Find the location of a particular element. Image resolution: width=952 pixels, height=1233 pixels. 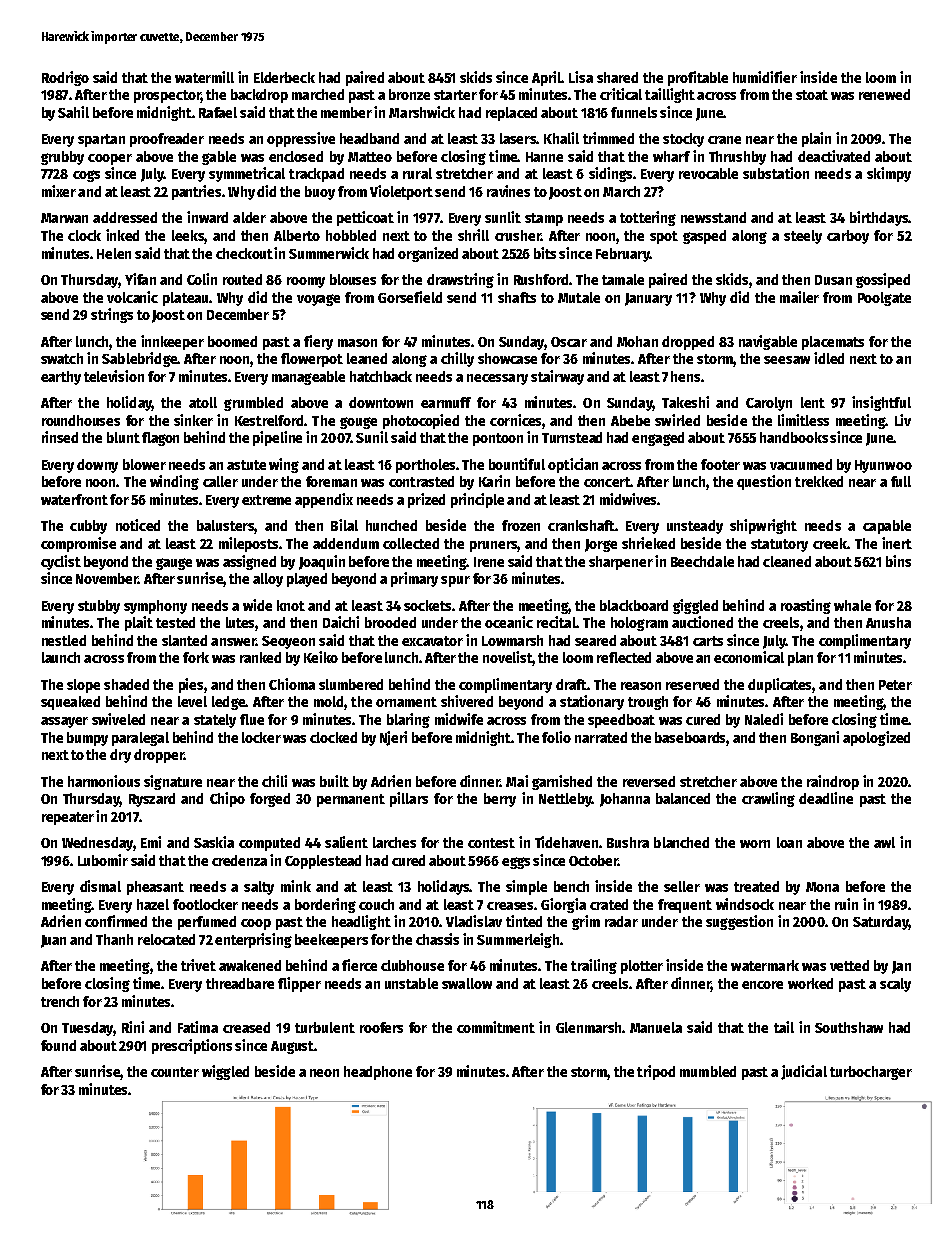

stoat is located at coordinates (812, 95).
